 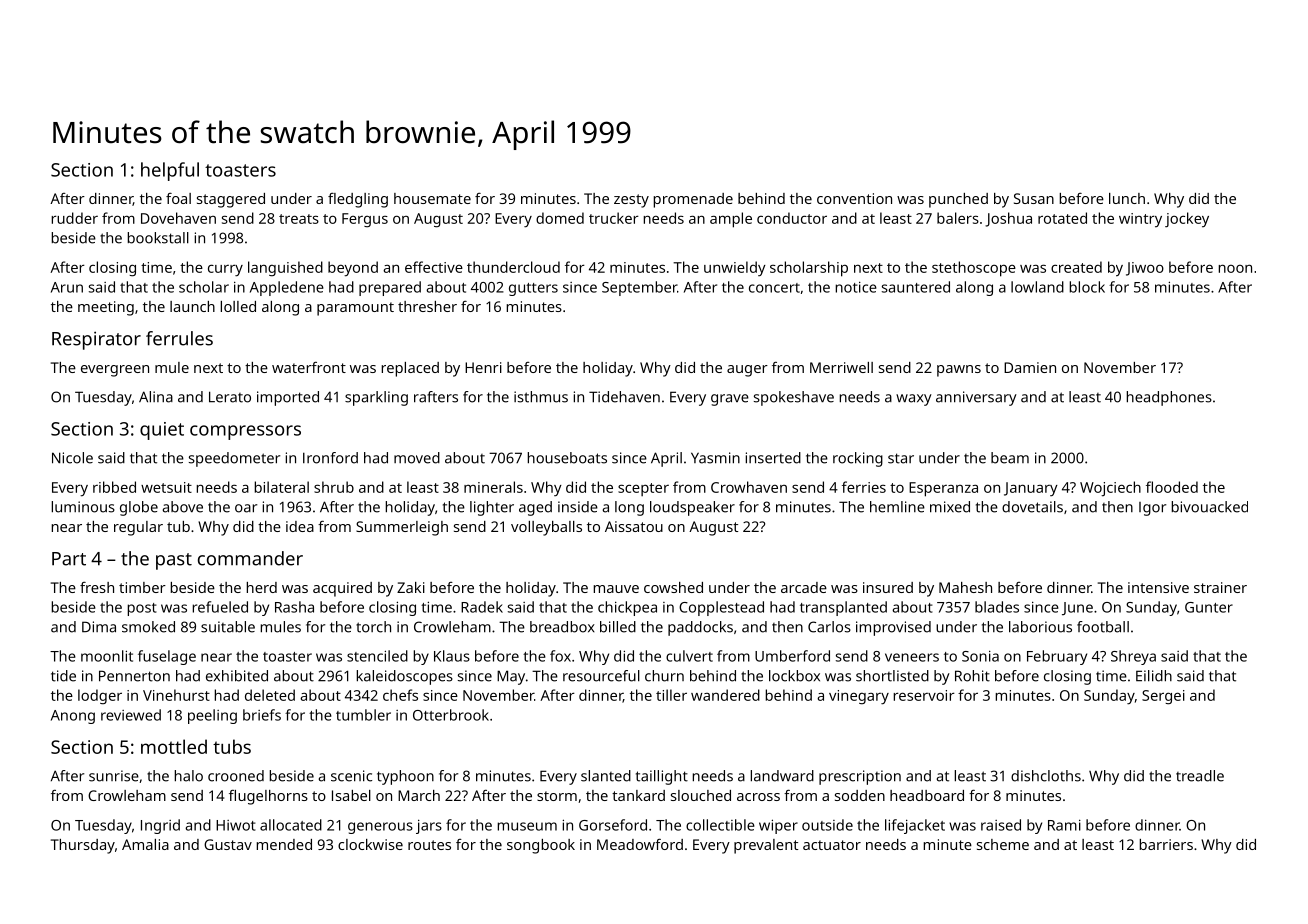 What do you see at coordinates (1077, 609) in the page?
I see `June` at bounding box center [1077, 609].
